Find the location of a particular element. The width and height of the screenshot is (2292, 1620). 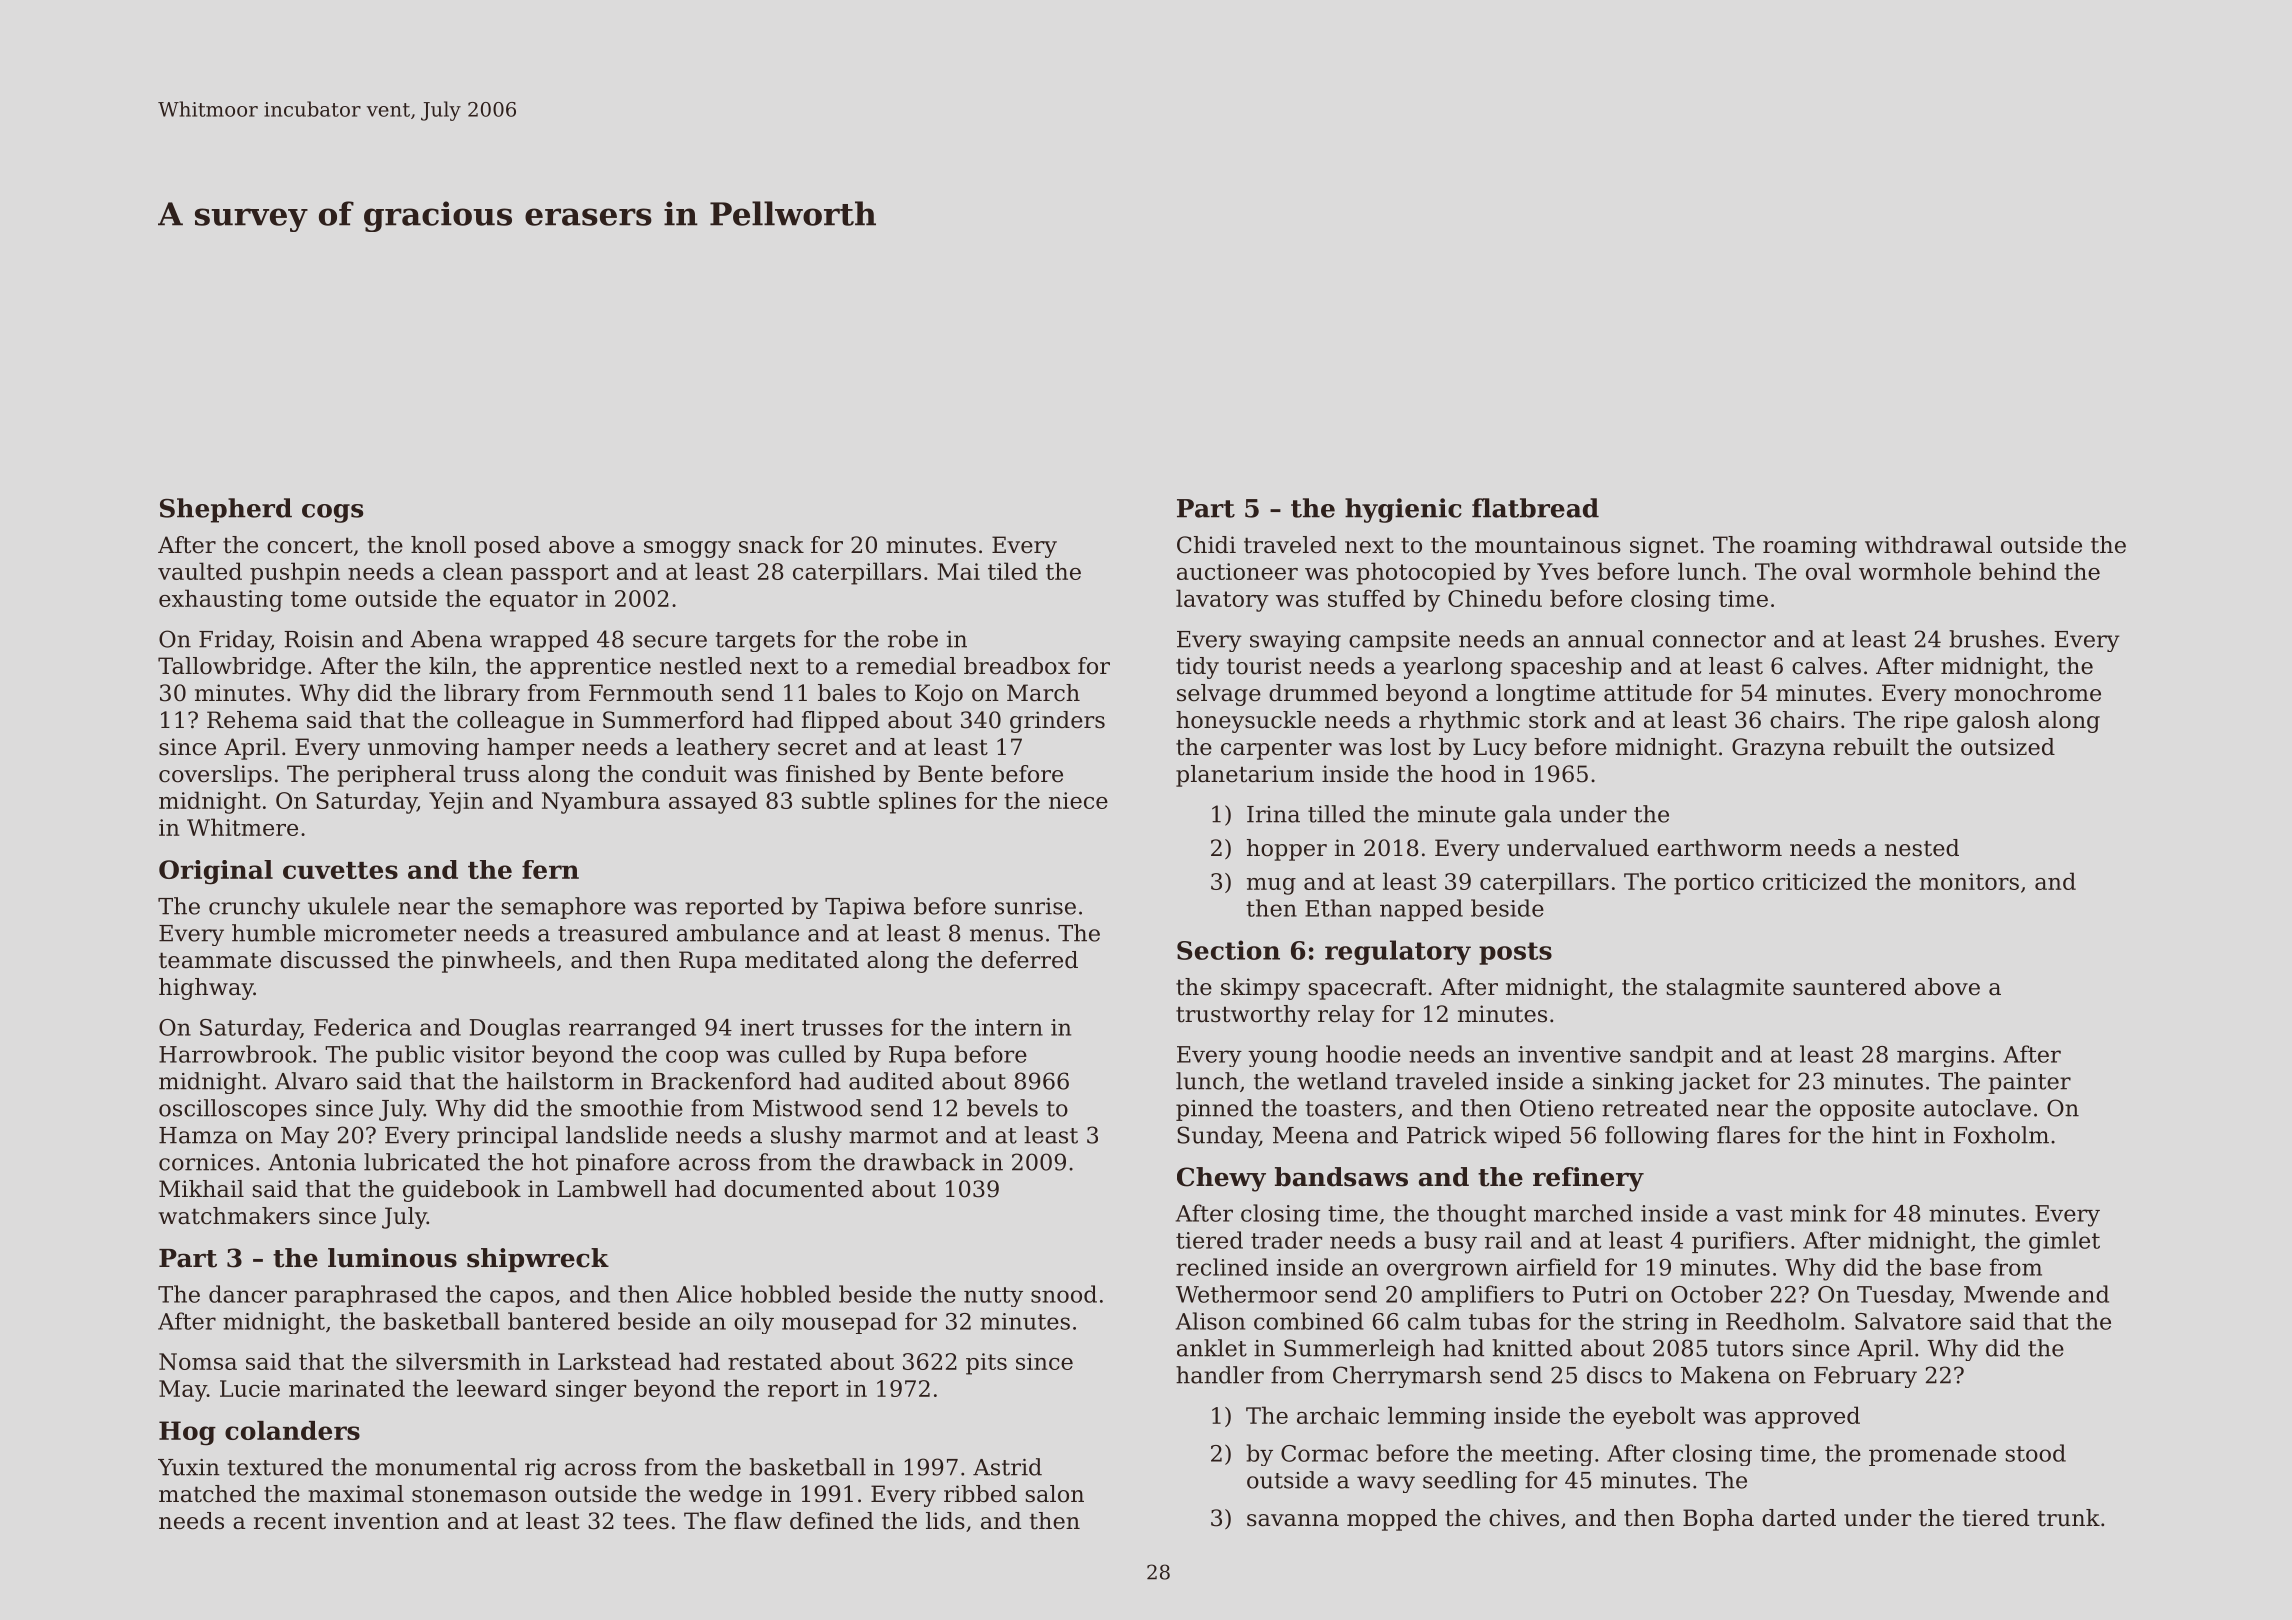

Yejin is located at coordinates (456, 803).
